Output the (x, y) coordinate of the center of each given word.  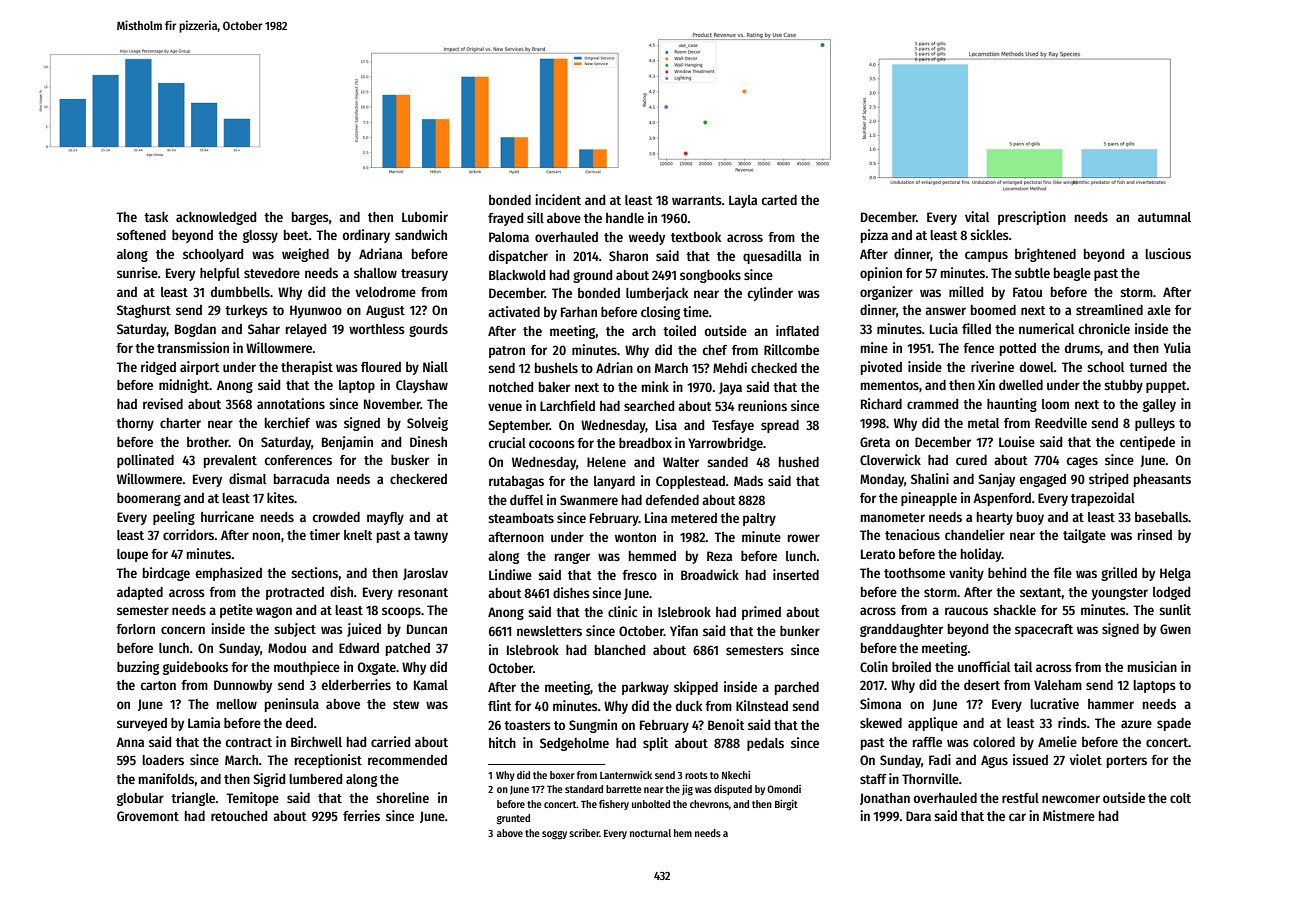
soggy (554, 835)
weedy (647, 238)
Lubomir (425, 216)
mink (655, 386)
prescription (1032, 218)
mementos (890, 385)
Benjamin (347, 443)
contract (249, 742)
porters (1127, 762)
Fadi (940, 759)
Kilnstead (762, 705)
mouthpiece (307, 668)
